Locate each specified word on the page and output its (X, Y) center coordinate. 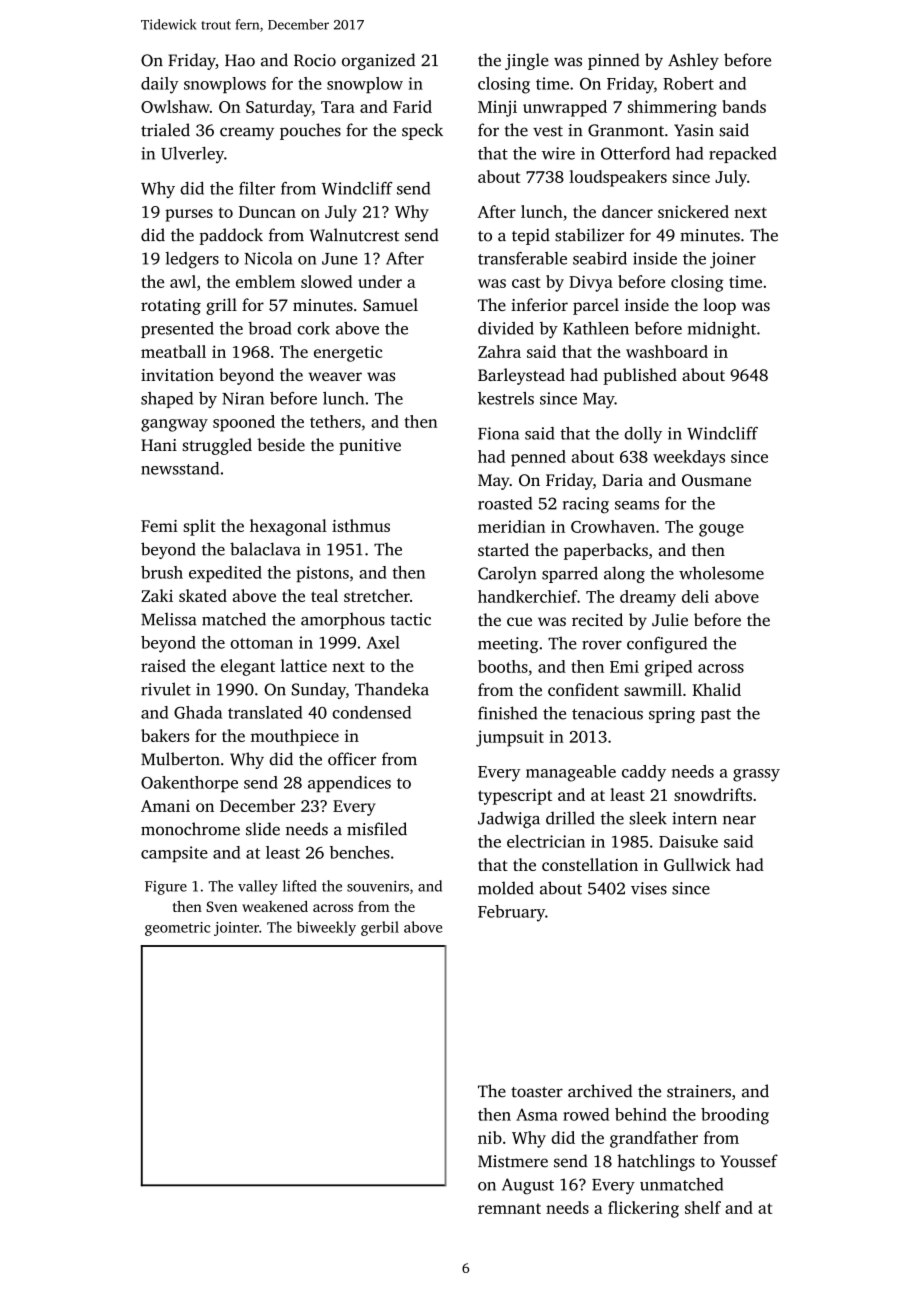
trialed (165, 130)
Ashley (693, 61)
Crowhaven (613, 526)
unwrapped (565, 108)
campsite (174, 854)
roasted (505, 503)
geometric (177, 929)
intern (694, 818)
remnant (509, 1208)
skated (203, 595)
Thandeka (392, 689)
